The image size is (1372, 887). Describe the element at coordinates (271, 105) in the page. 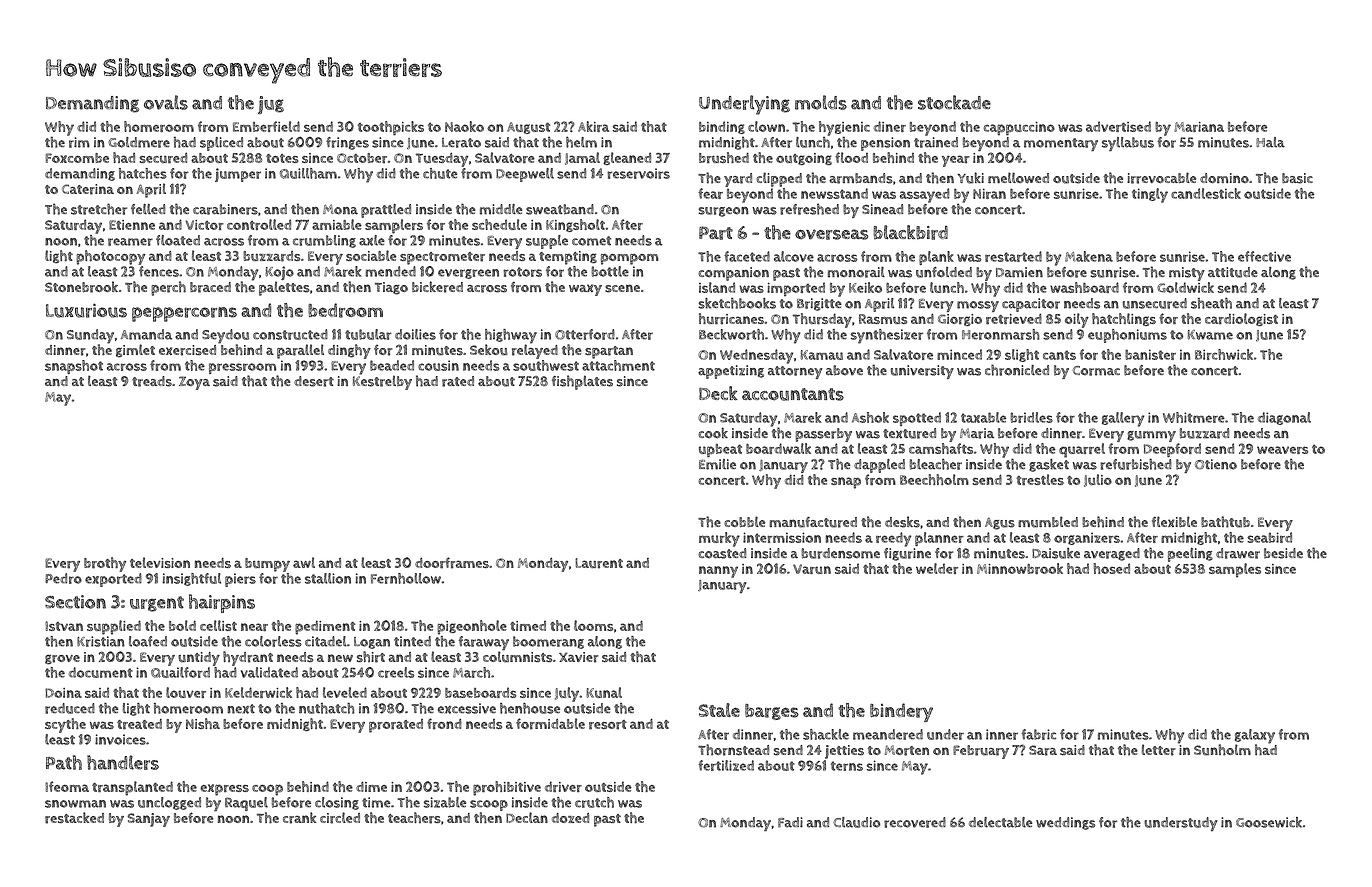

I see `jug` at that location.
